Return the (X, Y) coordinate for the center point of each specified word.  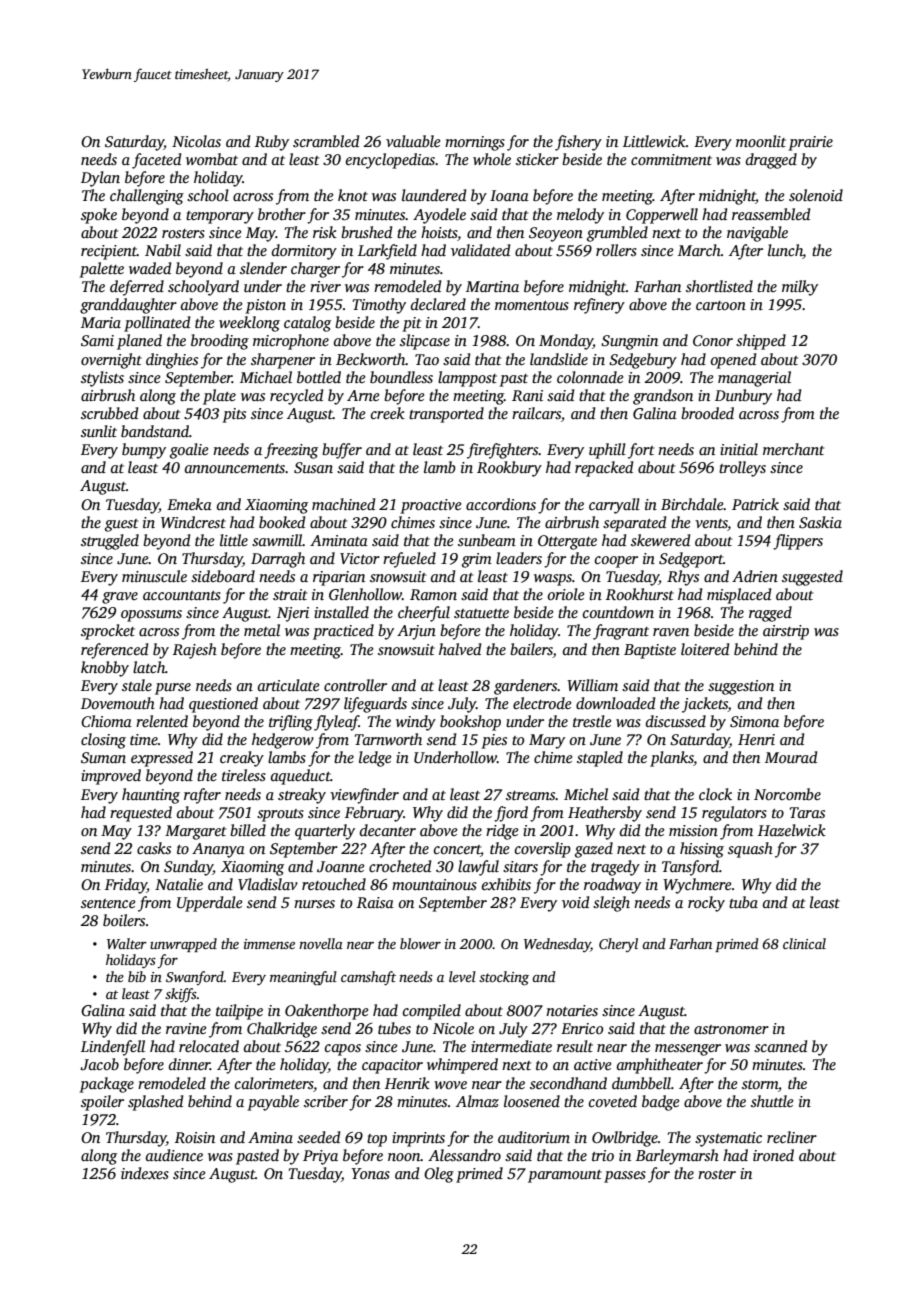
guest (121, 525)
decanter (388, 830)
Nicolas (196, 141)
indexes (145, 1173)
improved (111, 777)
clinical (804, 943)
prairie (810, 143)
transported (446, 415)
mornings (475, 143)
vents (711, 523)
